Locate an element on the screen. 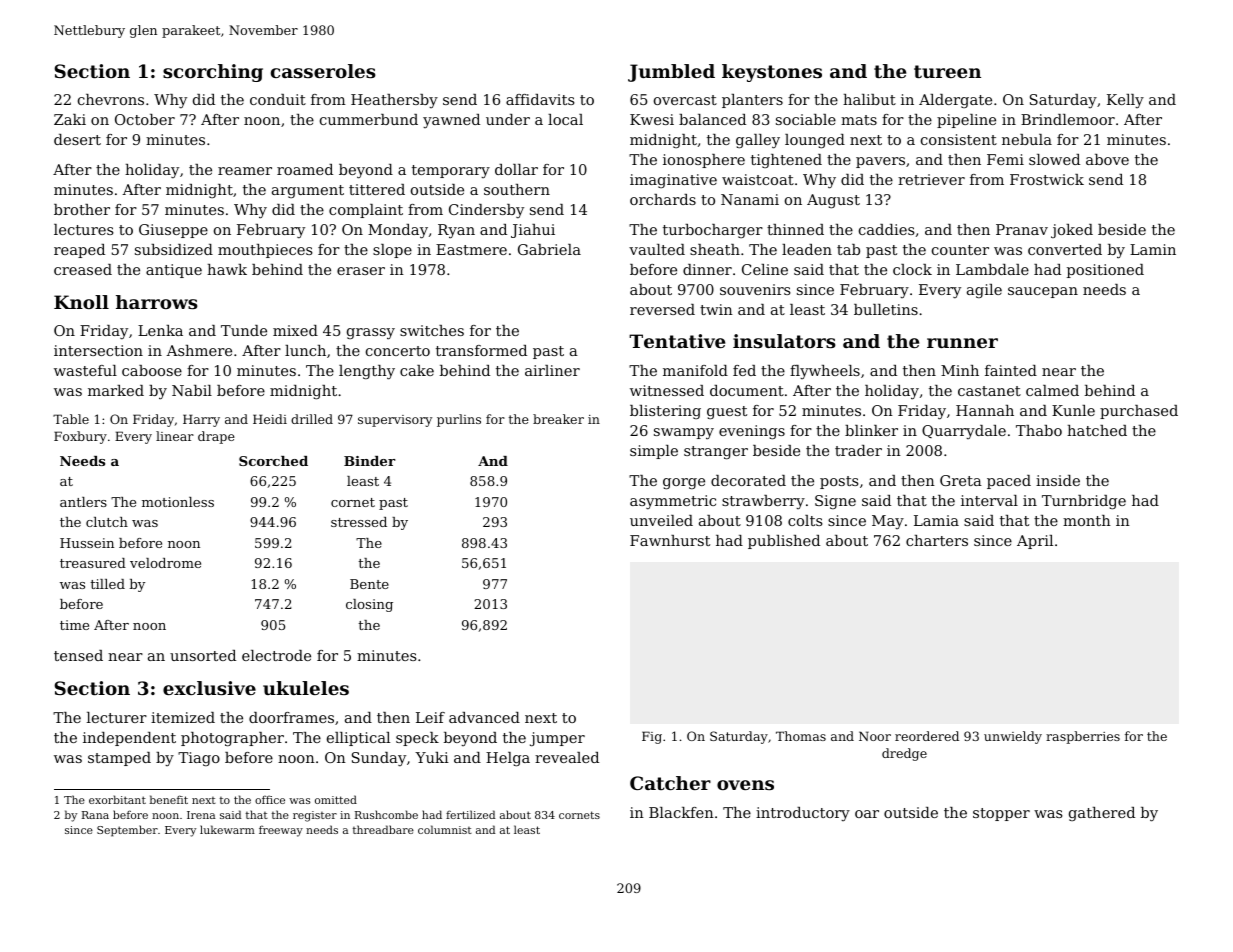 The height and width of the screenshot is (952, 1233). keystones is located at coordinates (772, 73).
